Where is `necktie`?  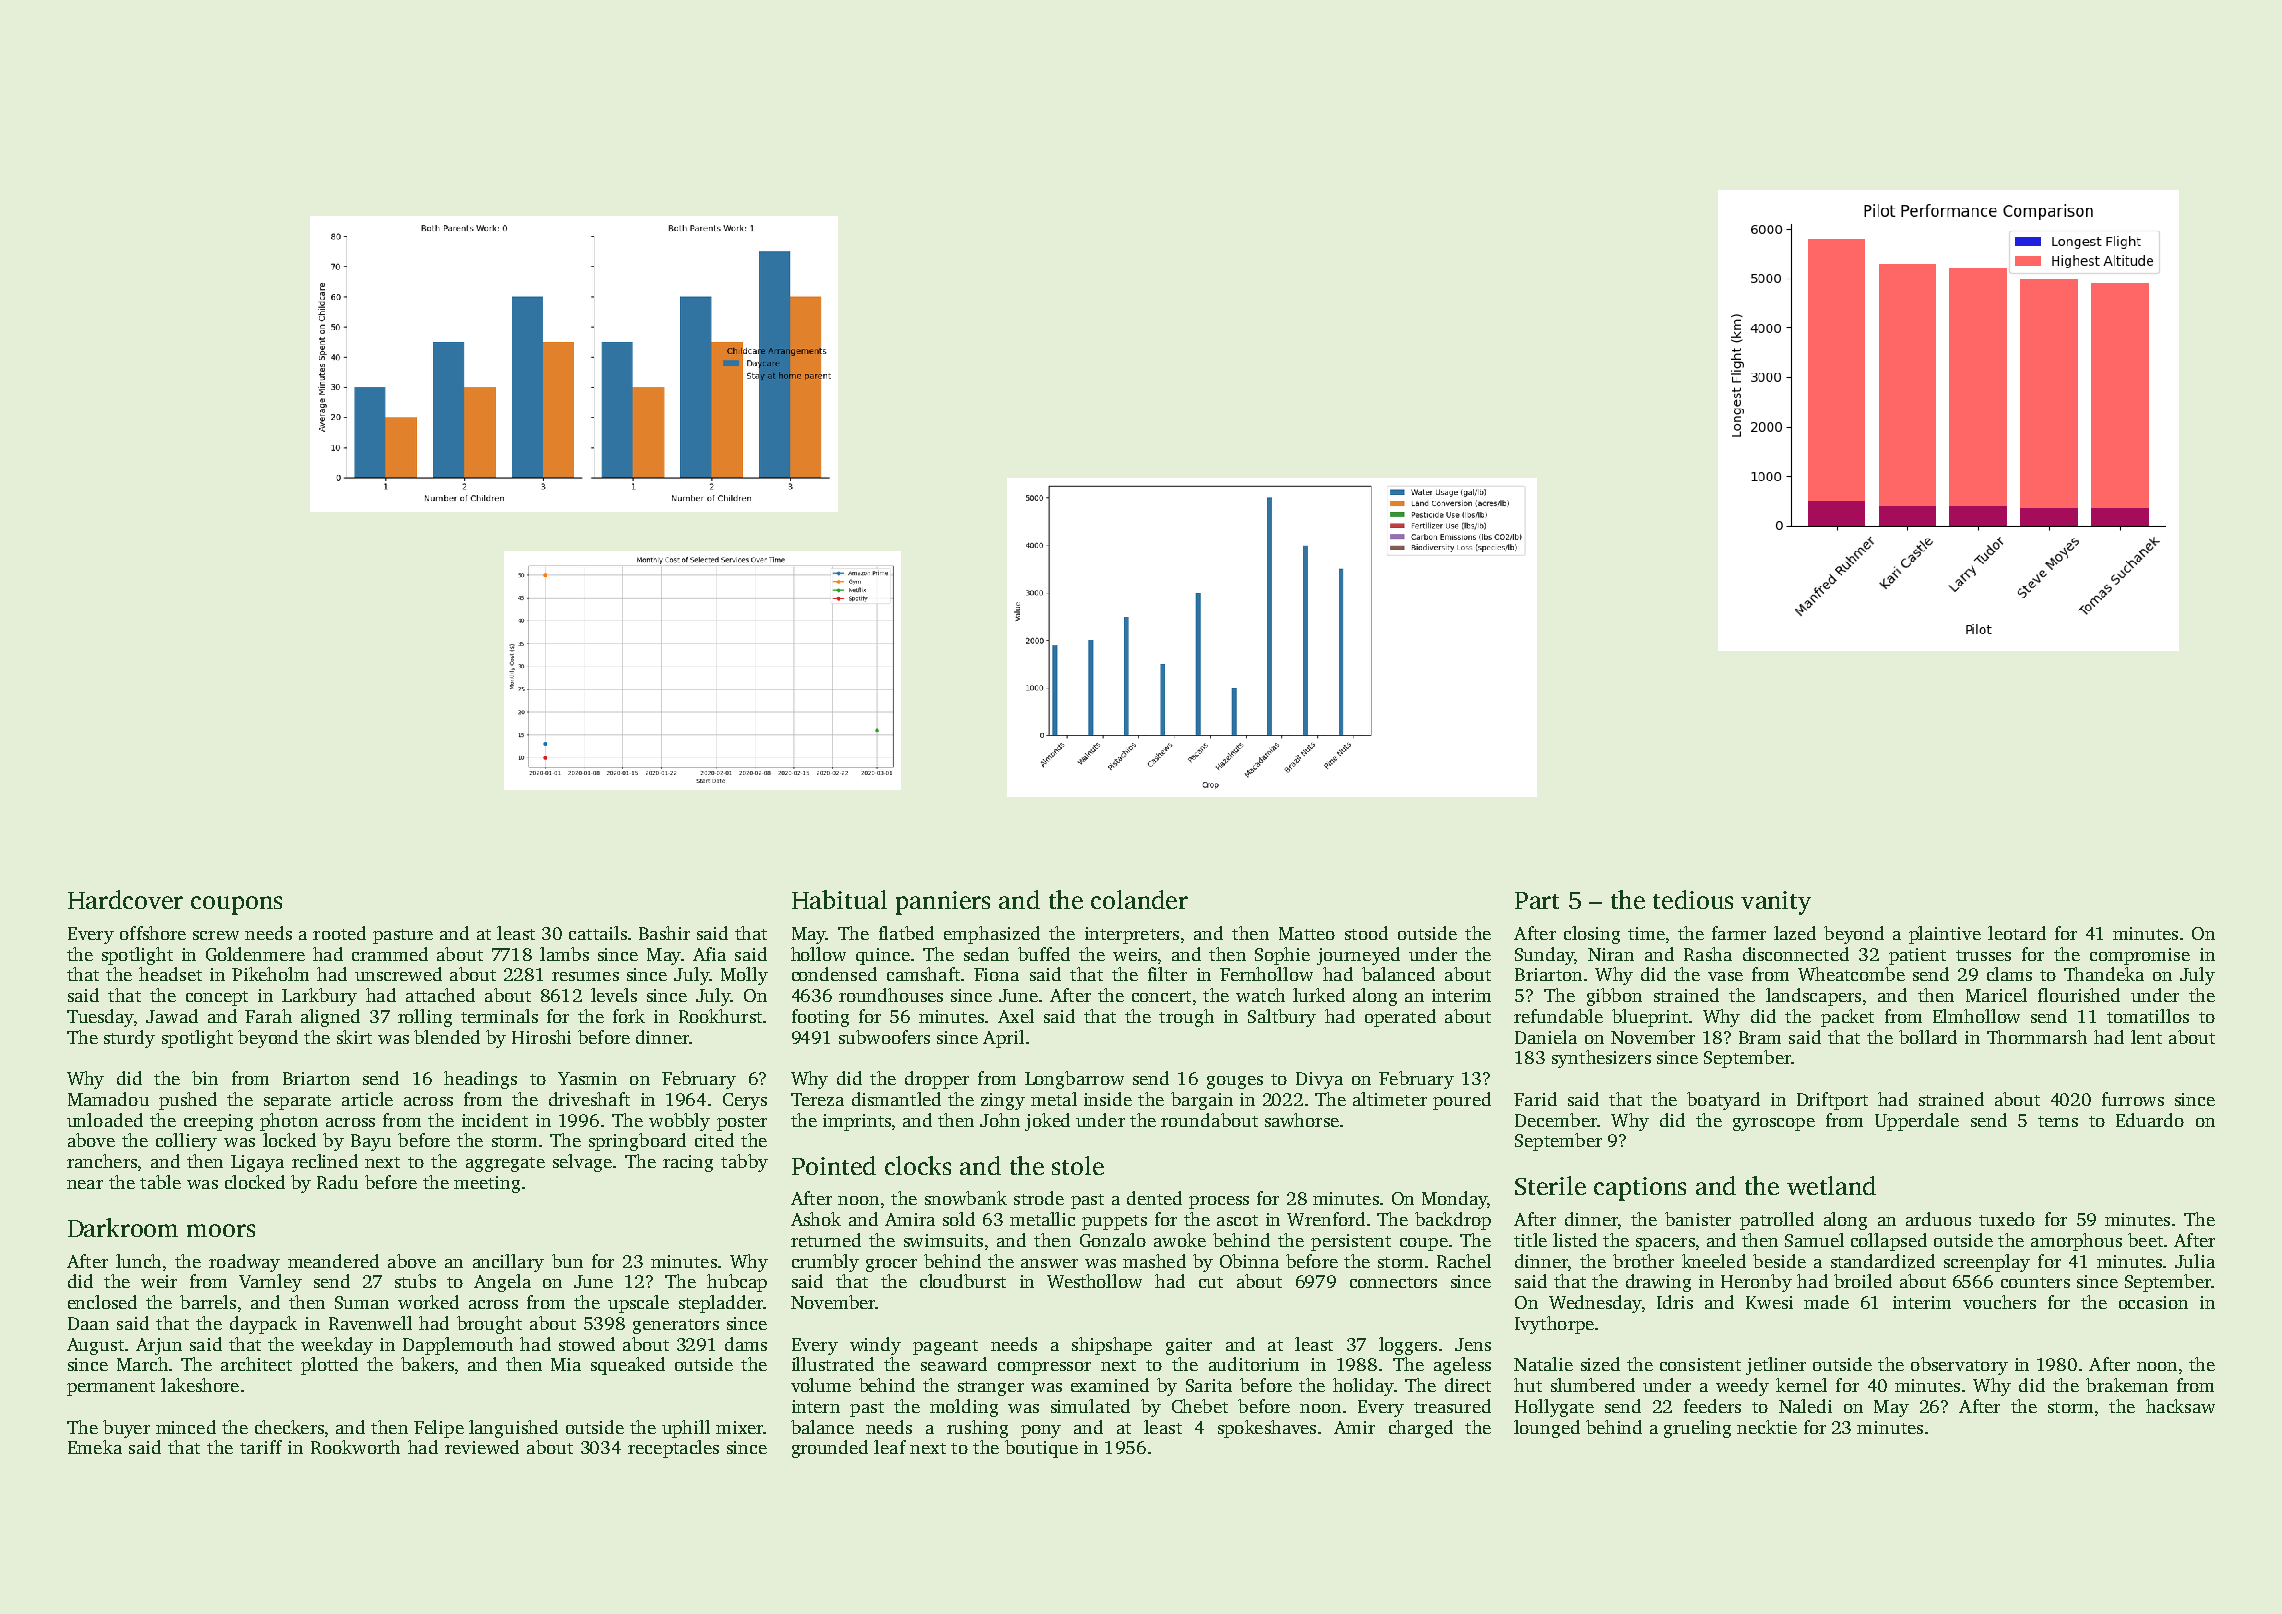 necktie is located at coordinates (1767, 1427).
